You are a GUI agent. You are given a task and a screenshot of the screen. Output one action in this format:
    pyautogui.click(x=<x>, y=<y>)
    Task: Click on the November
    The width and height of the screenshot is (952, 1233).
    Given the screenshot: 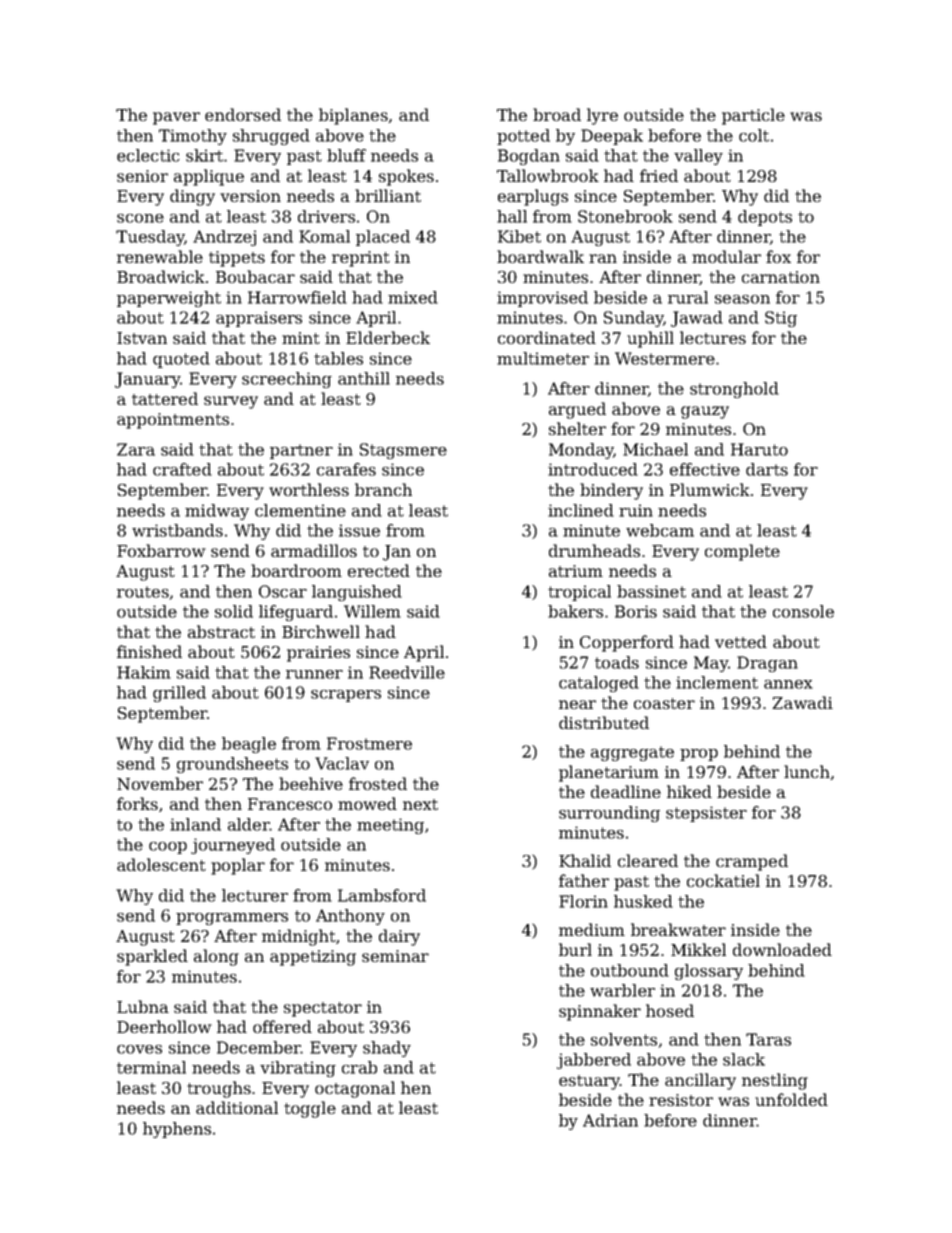 What is the action you would take?
    pyautogui.click(x=160, y=783)
